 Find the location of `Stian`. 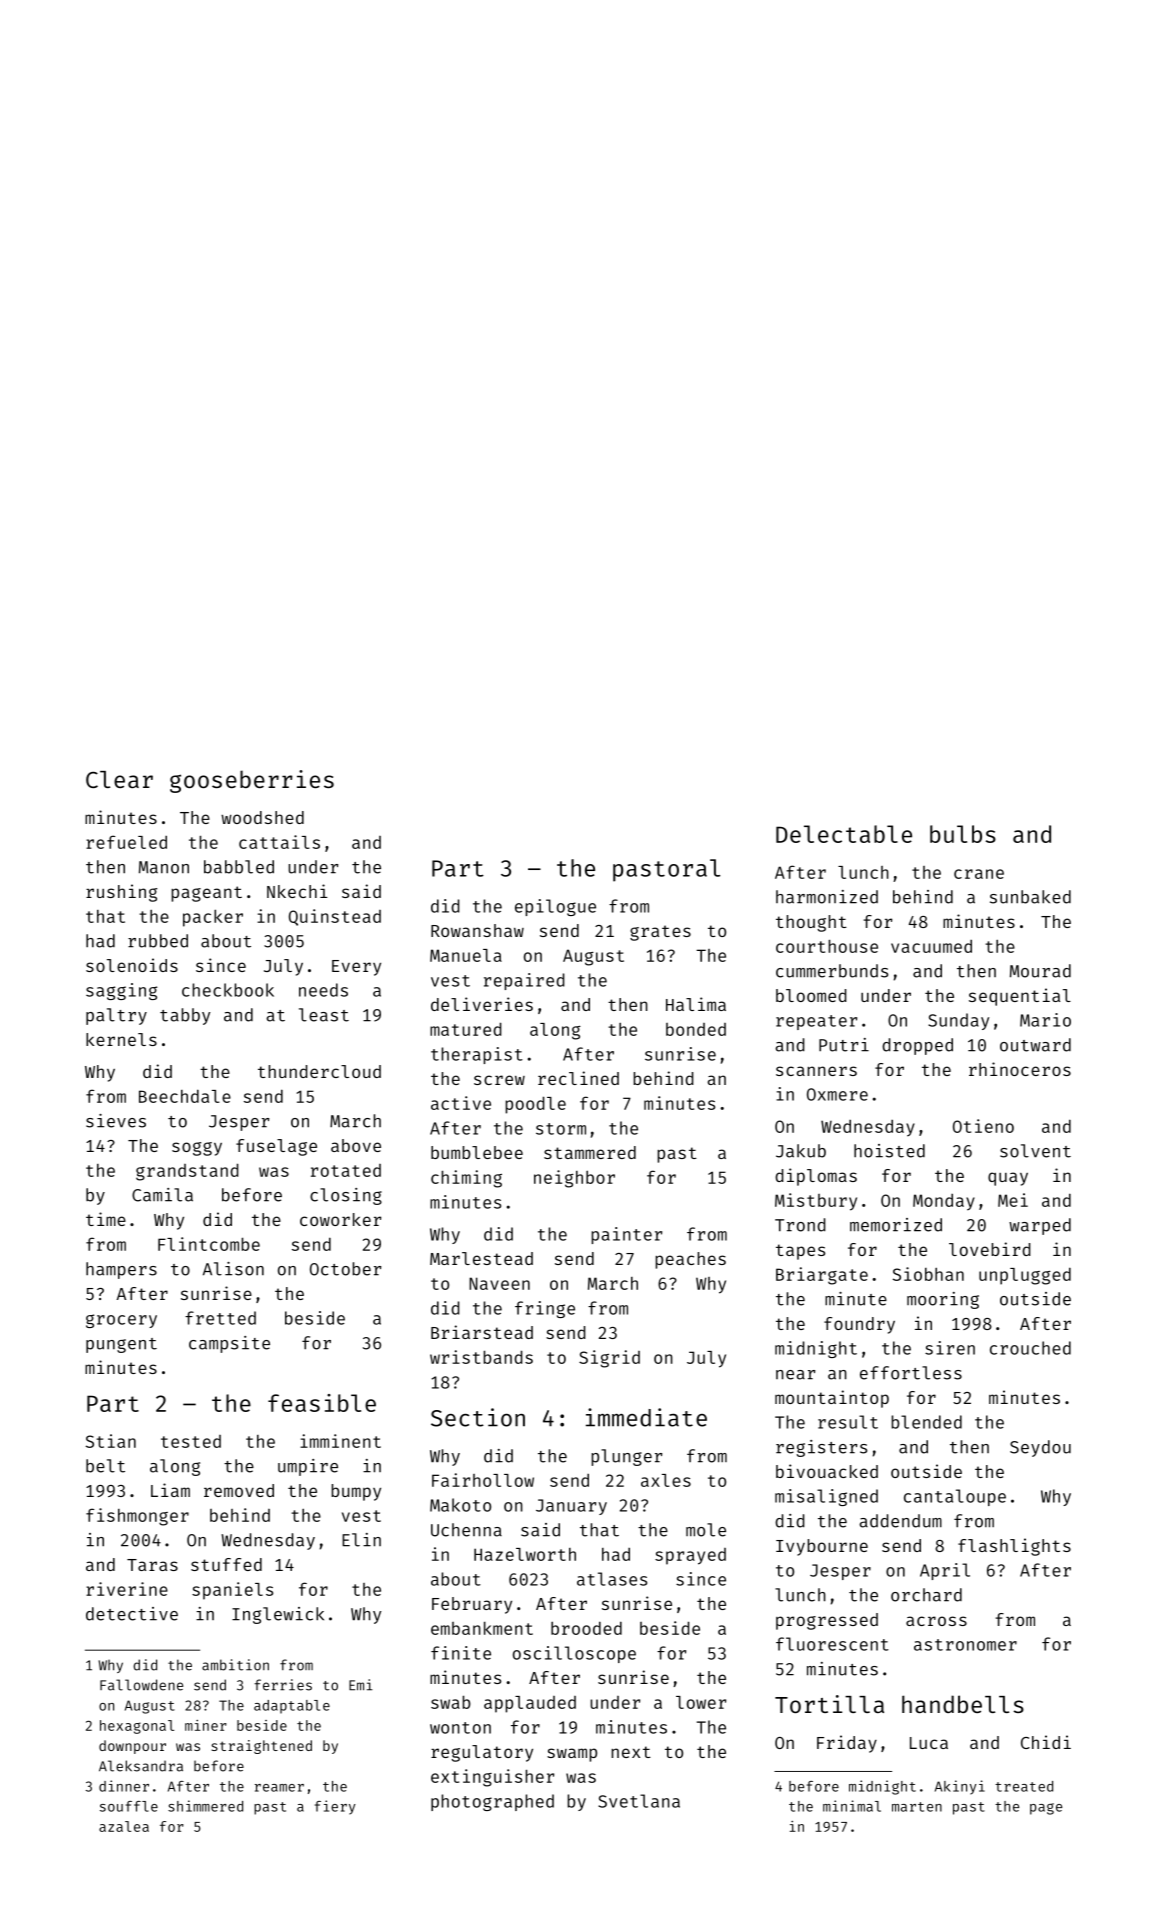

Stian is located at coordinates (111, 1441).
